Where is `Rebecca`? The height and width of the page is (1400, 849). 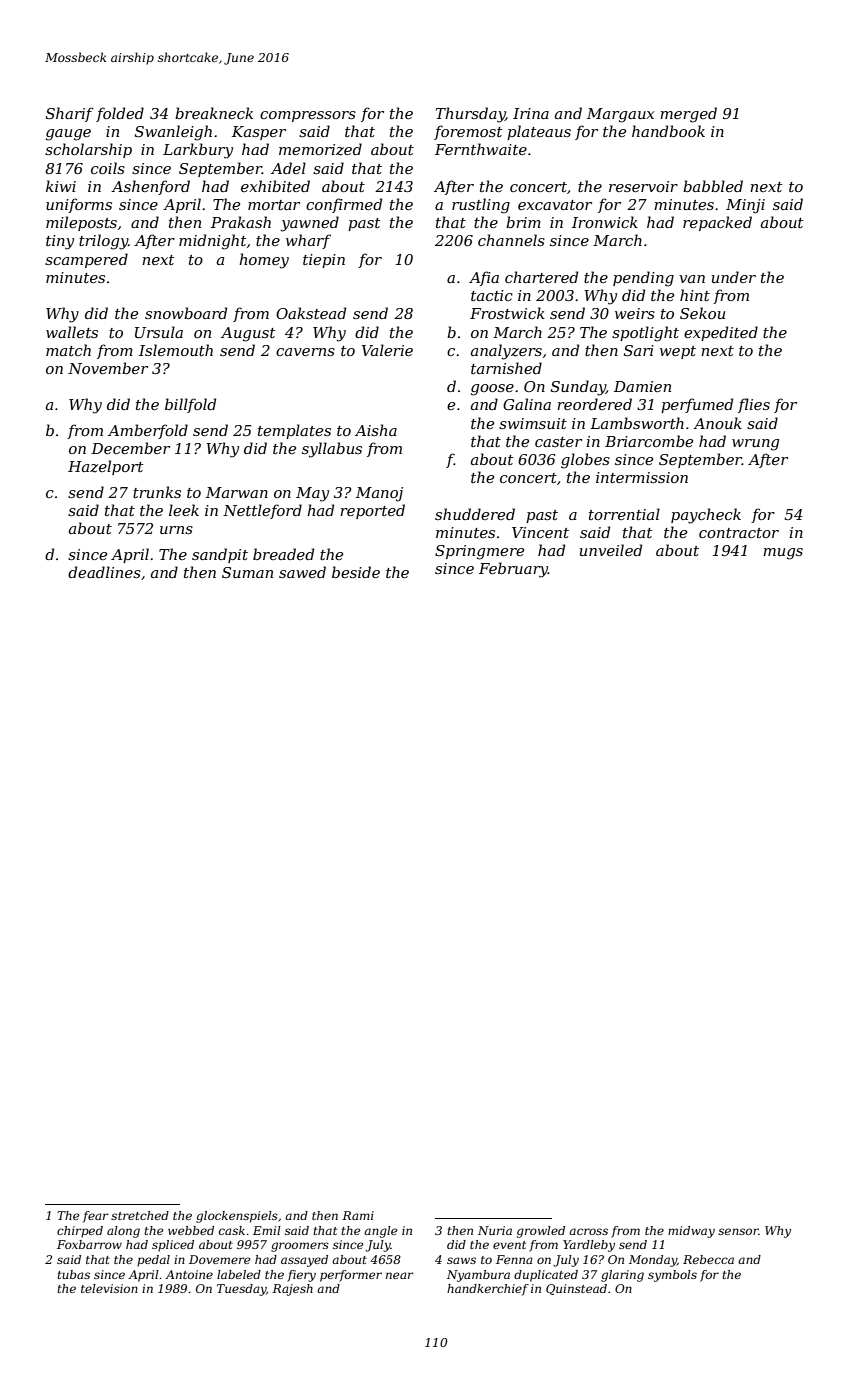 Rebecca is located at coordinates (708, 1259).
